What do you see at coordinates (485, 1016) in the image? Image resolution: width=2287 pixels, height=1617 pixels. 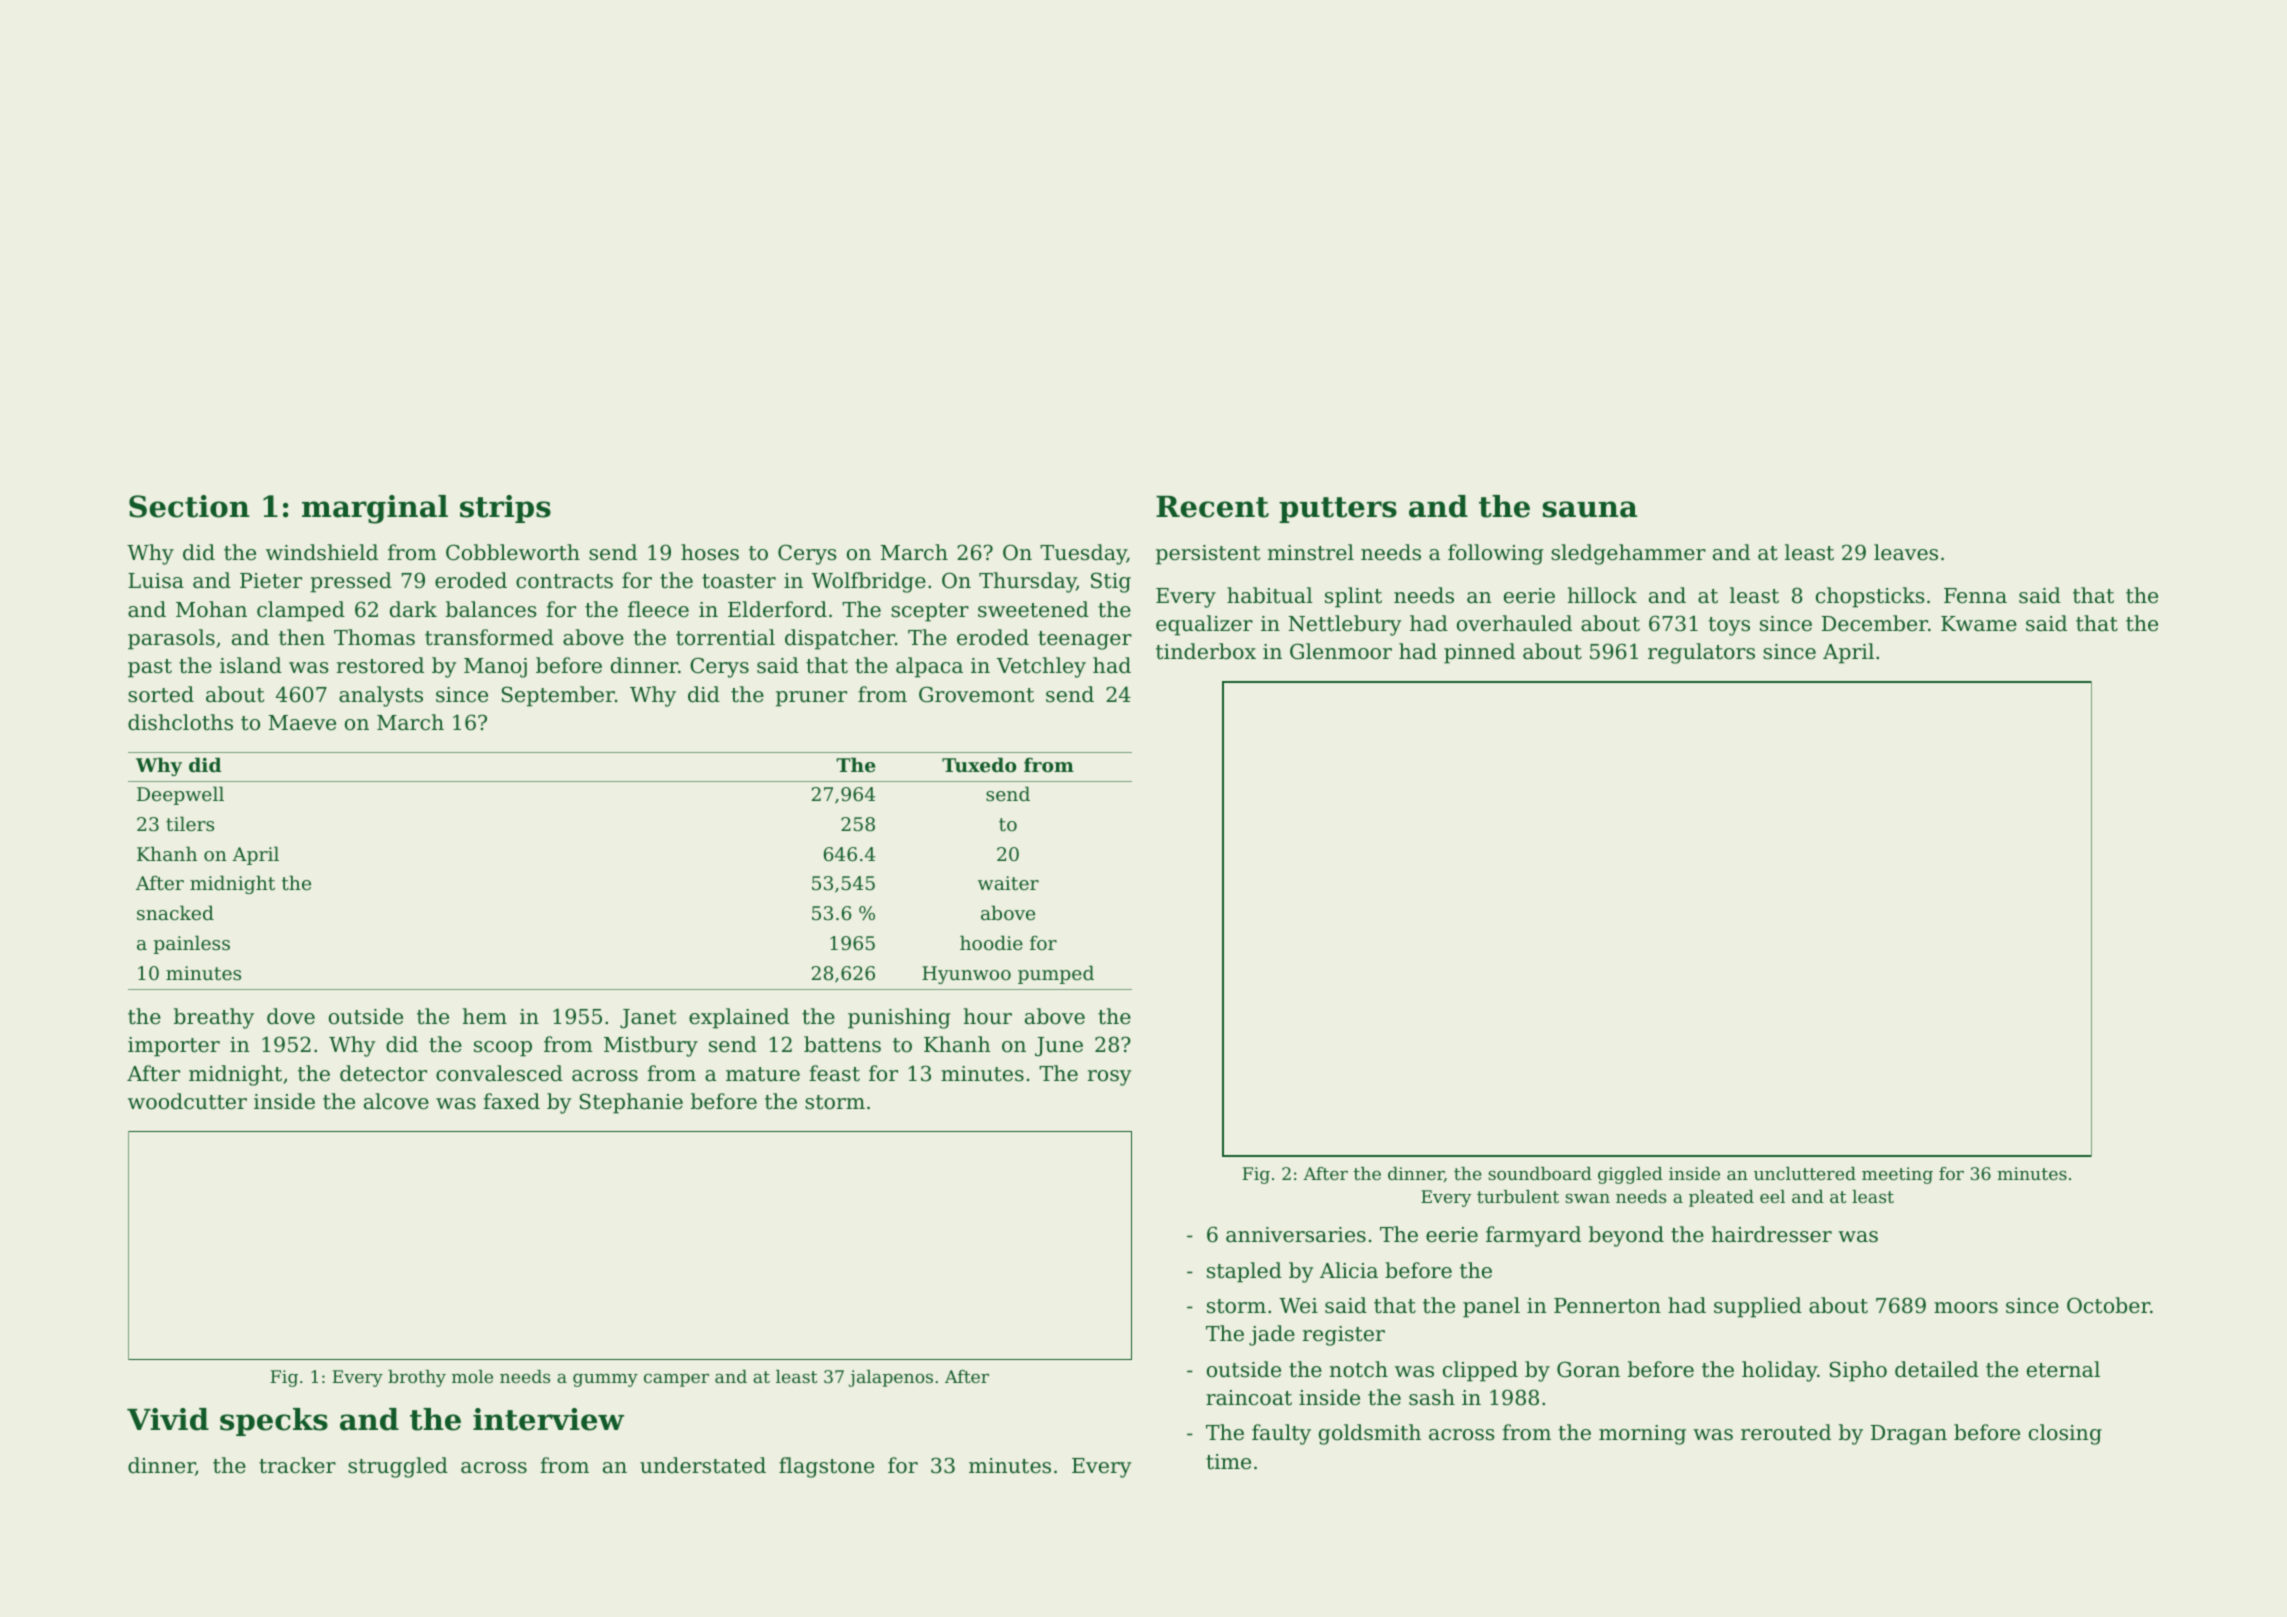 I see `hem` at bounding box center [485, 1016].
